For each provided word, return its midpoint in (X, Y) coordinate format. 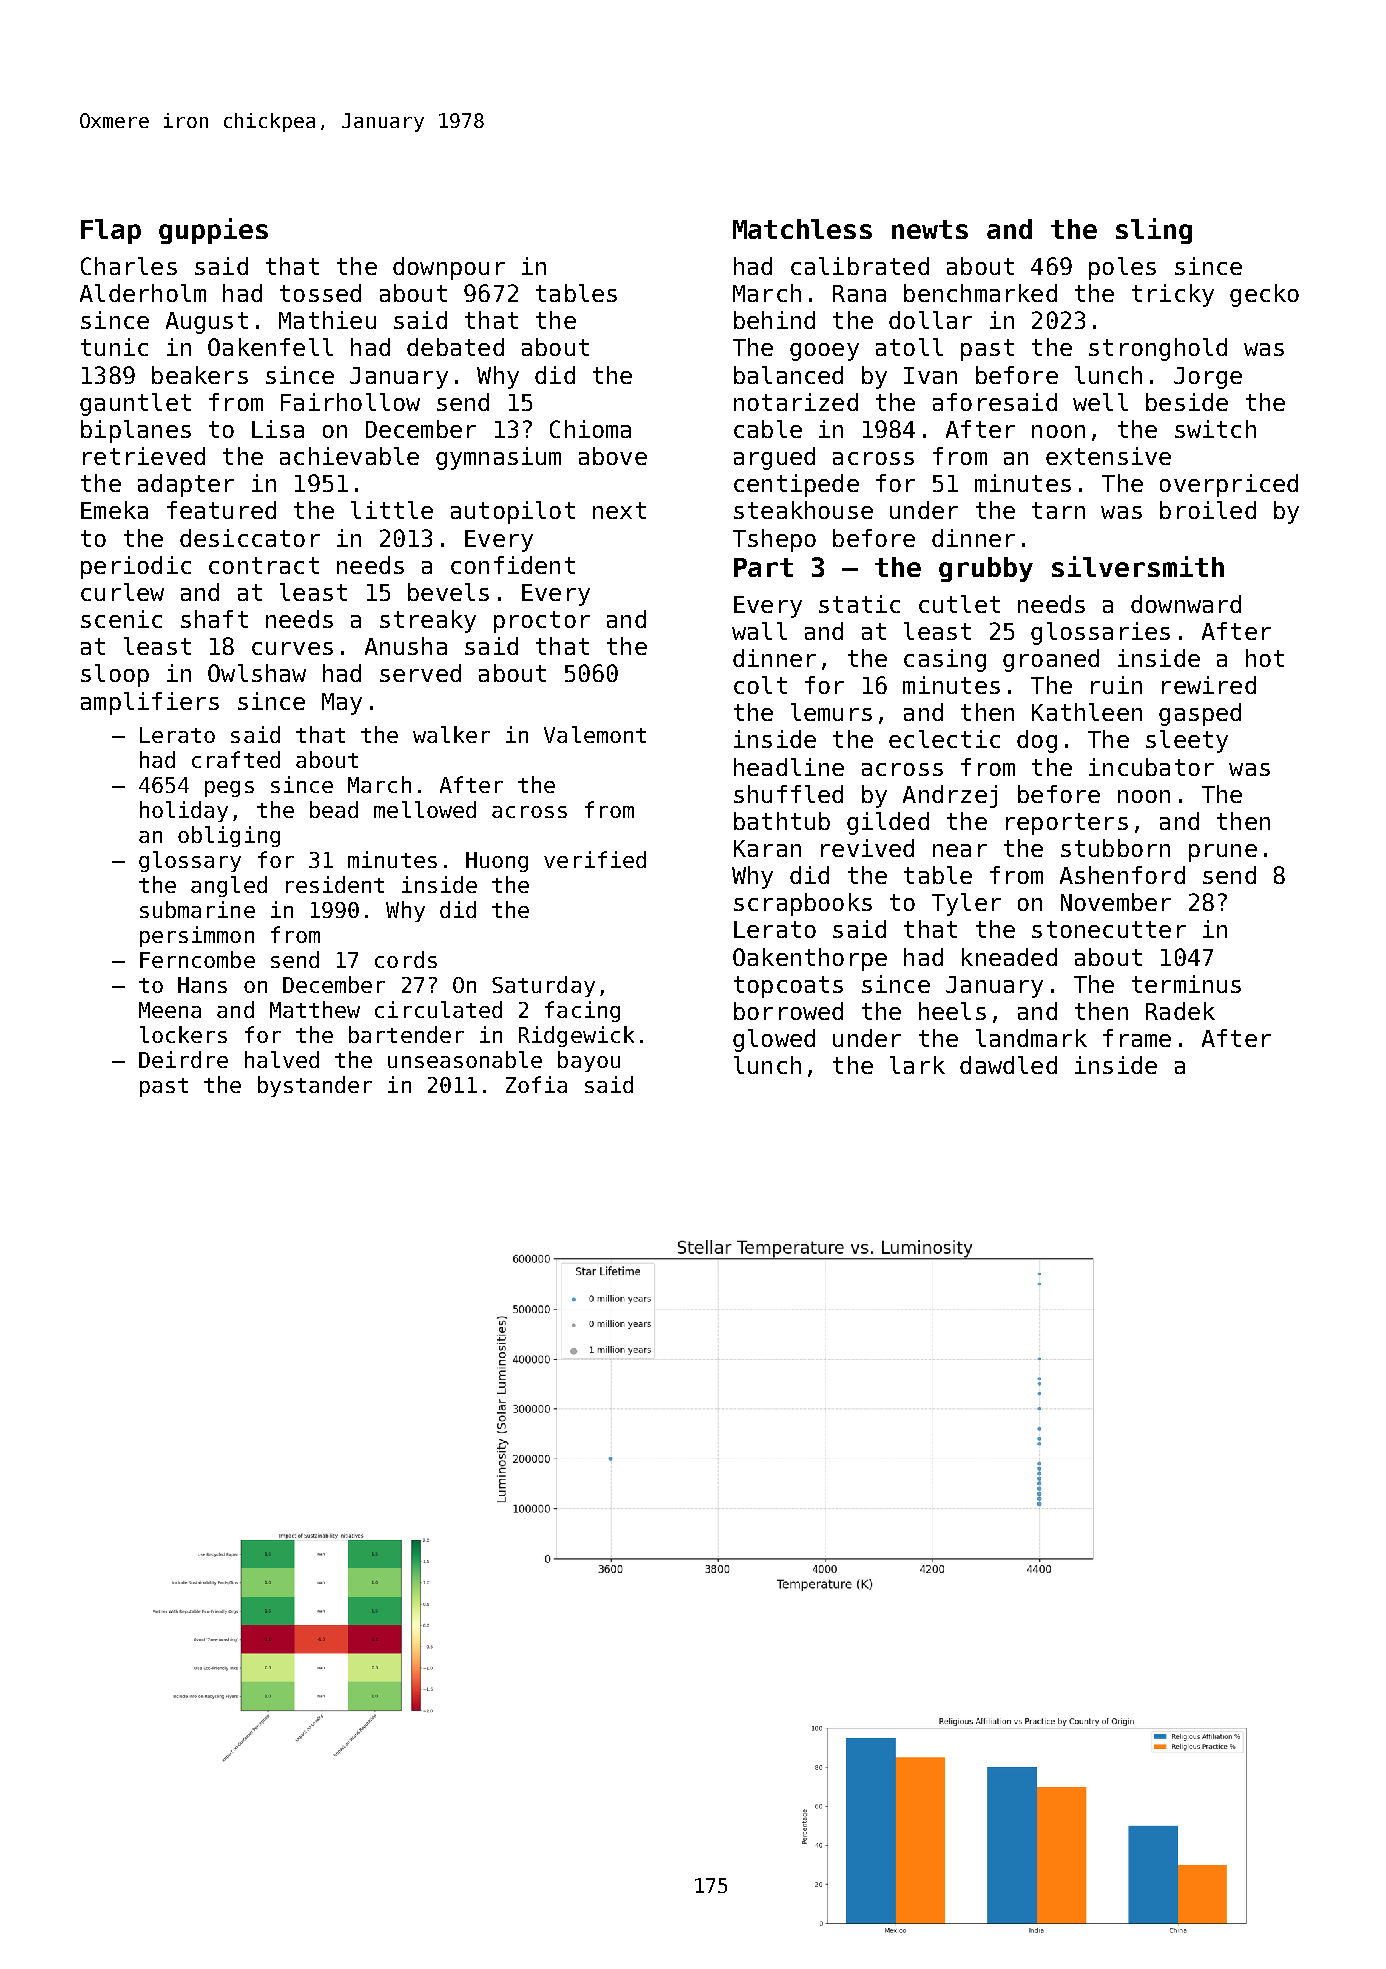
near (960, 850)
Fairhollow (350, 402)
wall (759, 631)
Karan (767, 848)
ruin (1116, 685)
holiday (184, 811)
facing (582, 1011)
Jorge (1208, 378)
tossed (320, 293)
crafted (236, 759)
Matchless (802, 229)
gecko (1264, 295)
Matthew (315, 1009)
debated (455, 347)
